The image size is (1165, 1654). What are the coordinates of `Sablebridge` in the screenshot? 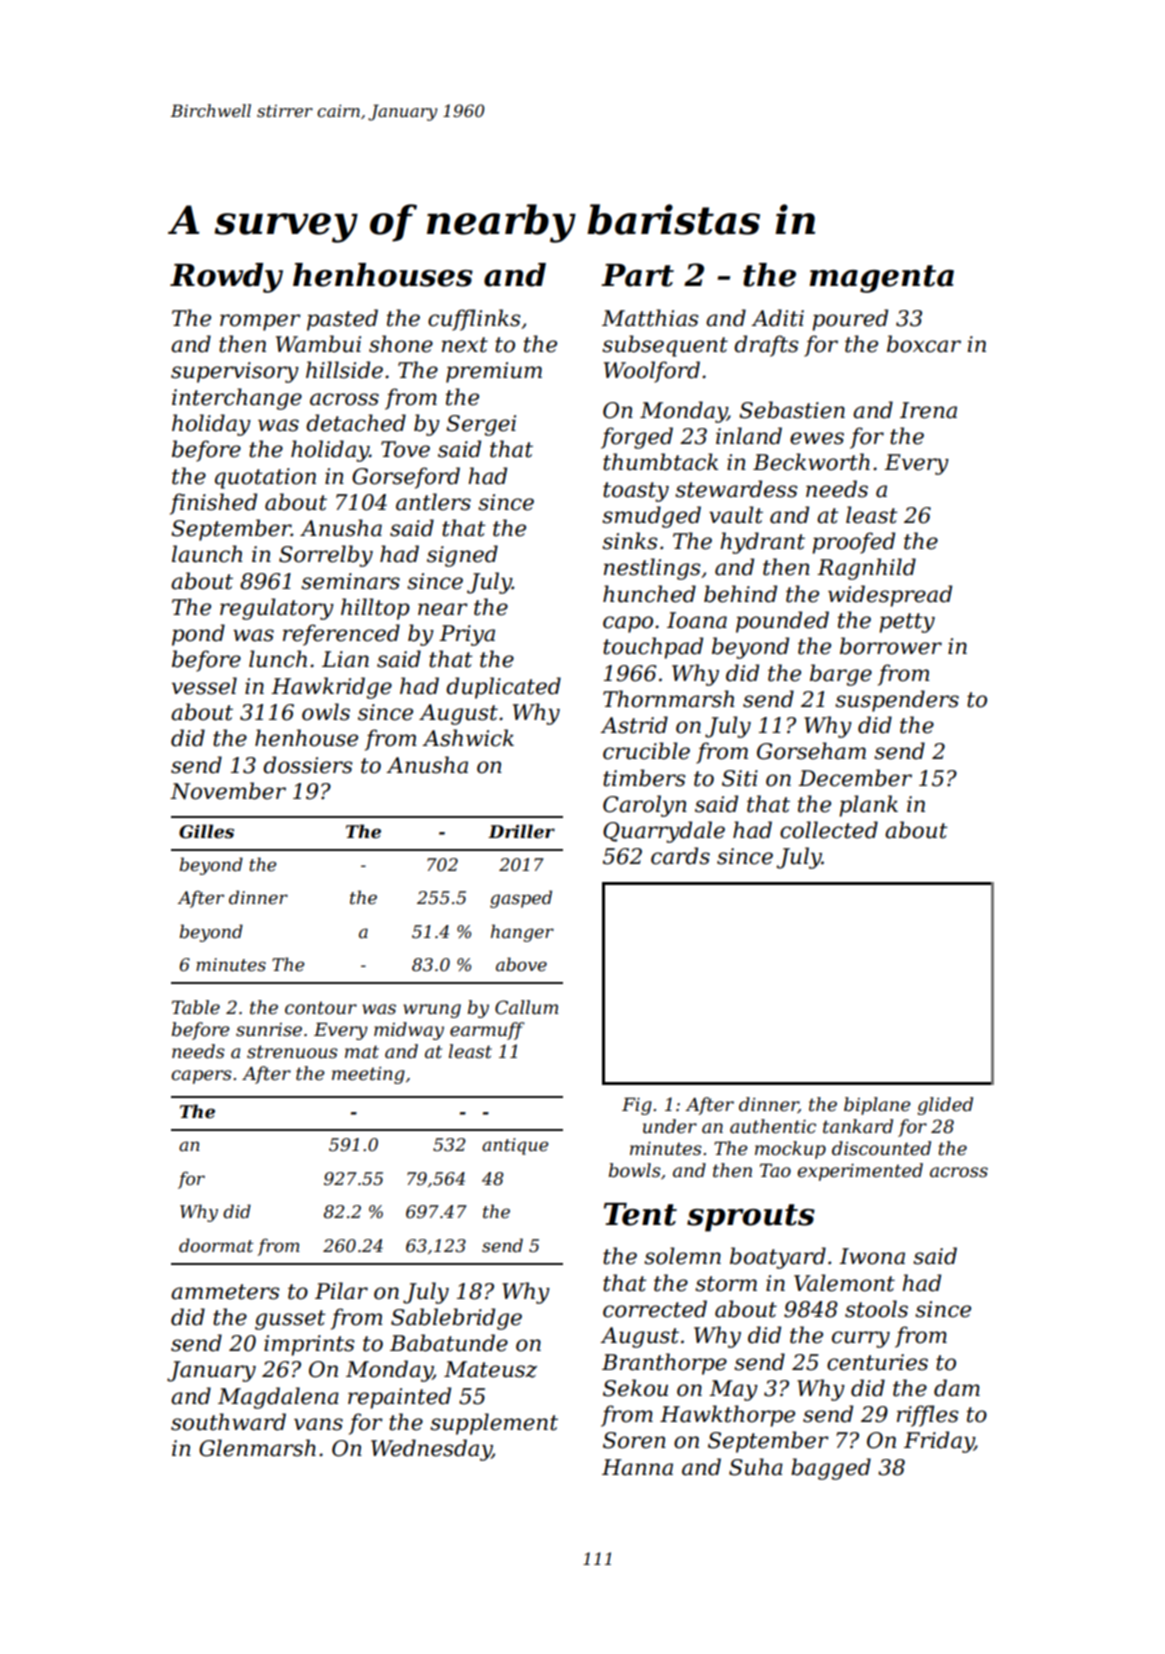 It's located at (456, 1319).
